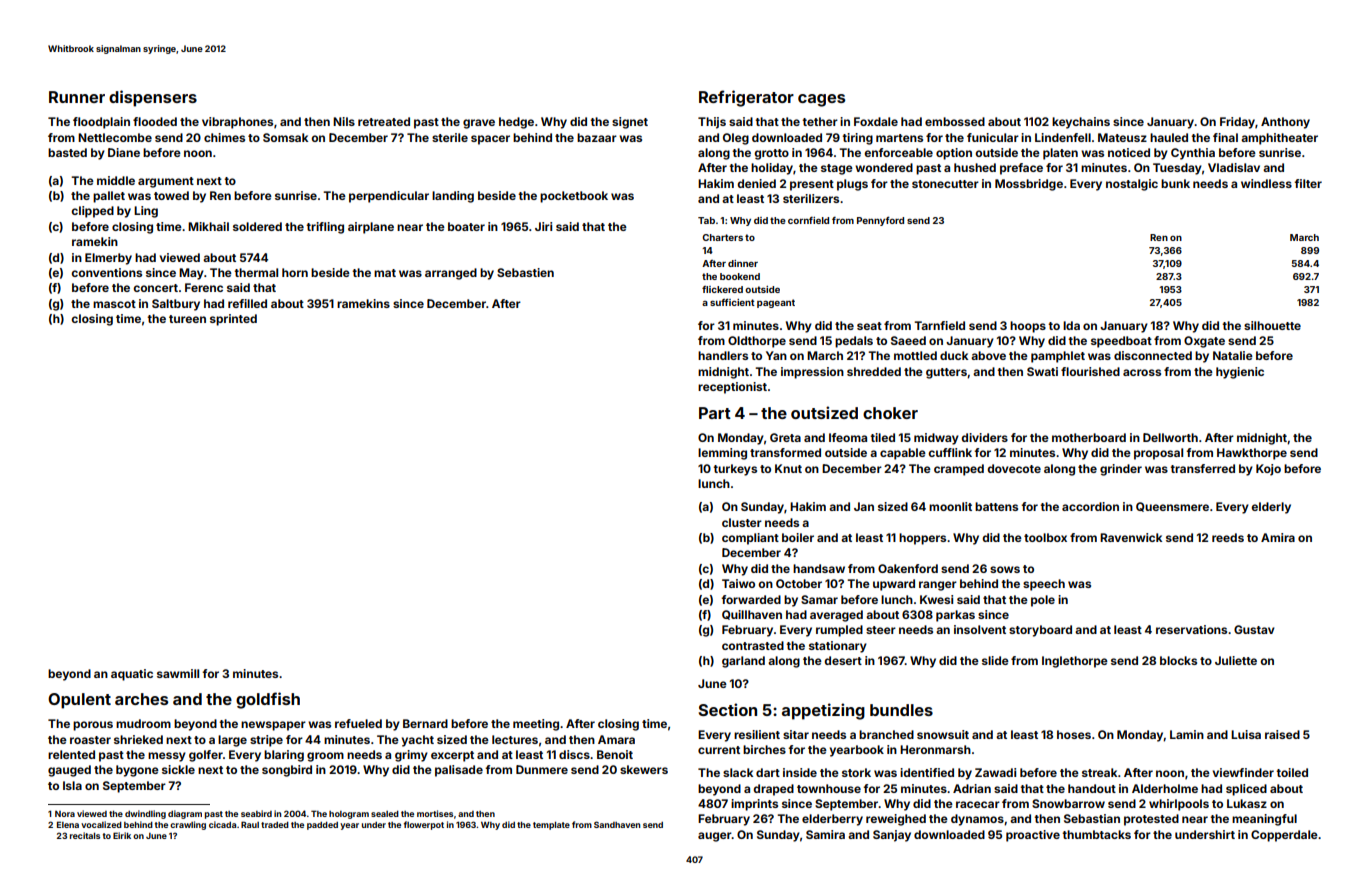 This screenshot has width=1372, height=887. Describe the element at coordinates (178, 673) in the screenshot. I see `sawmill` at that location.
